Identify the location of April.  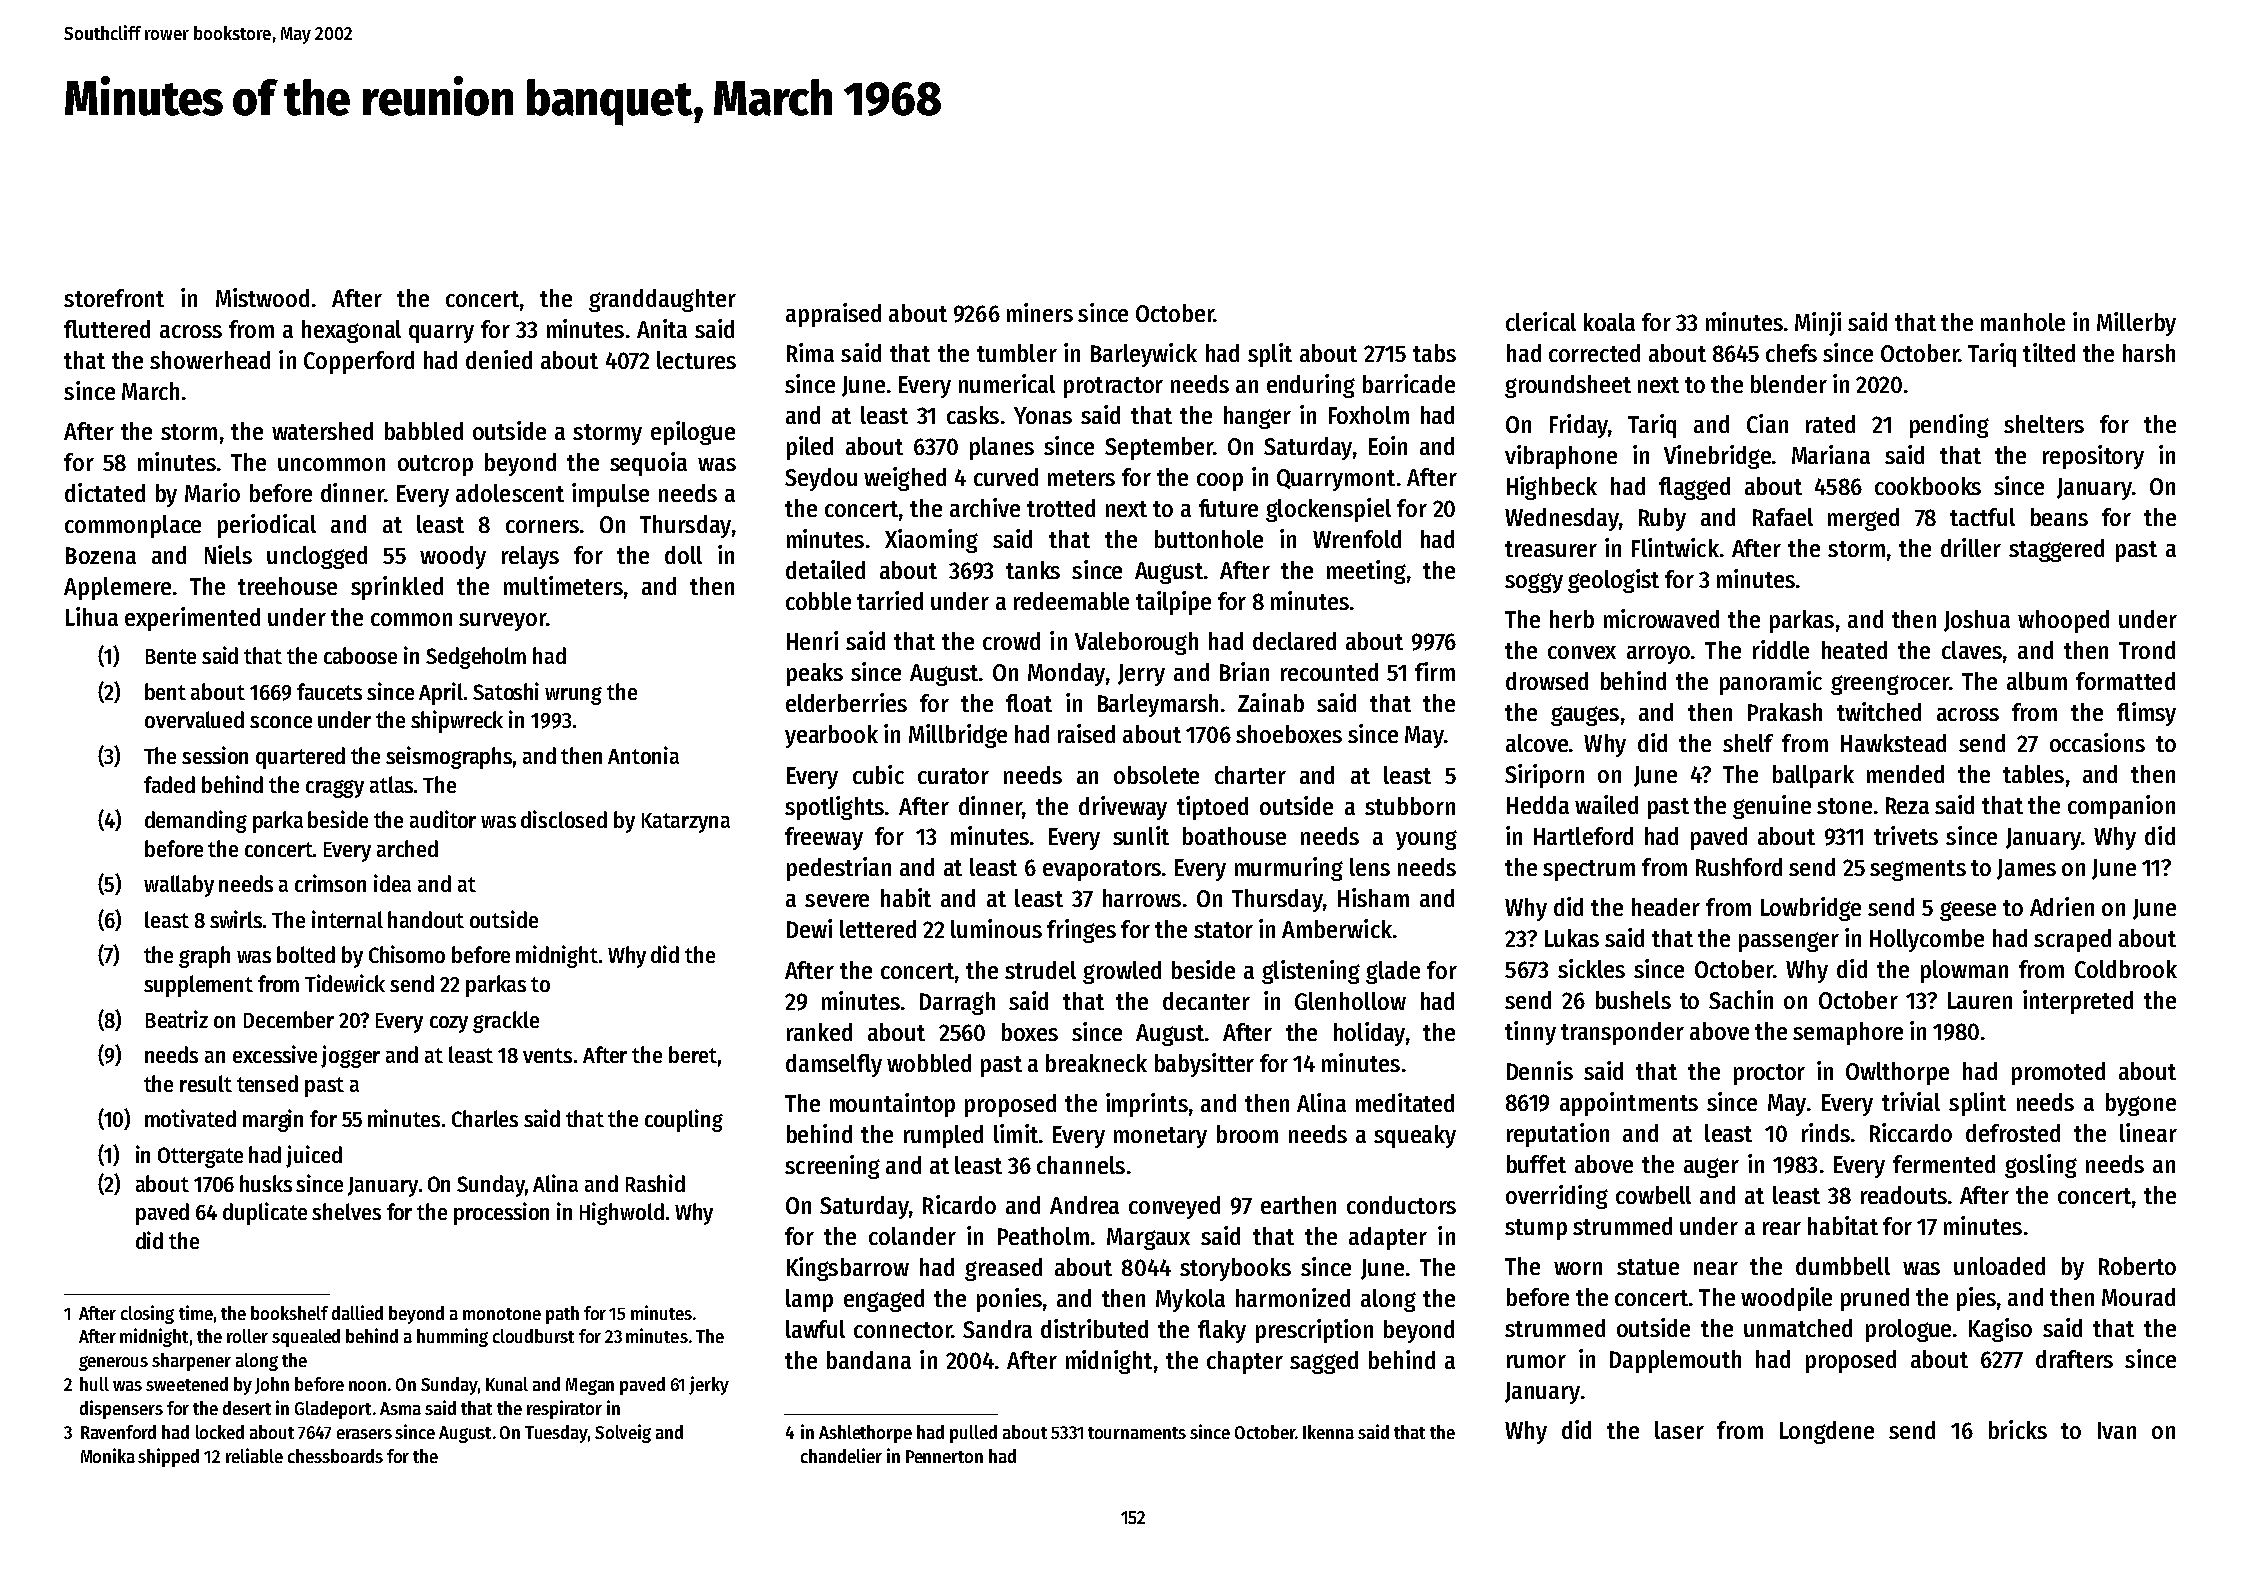
(441, 693).
